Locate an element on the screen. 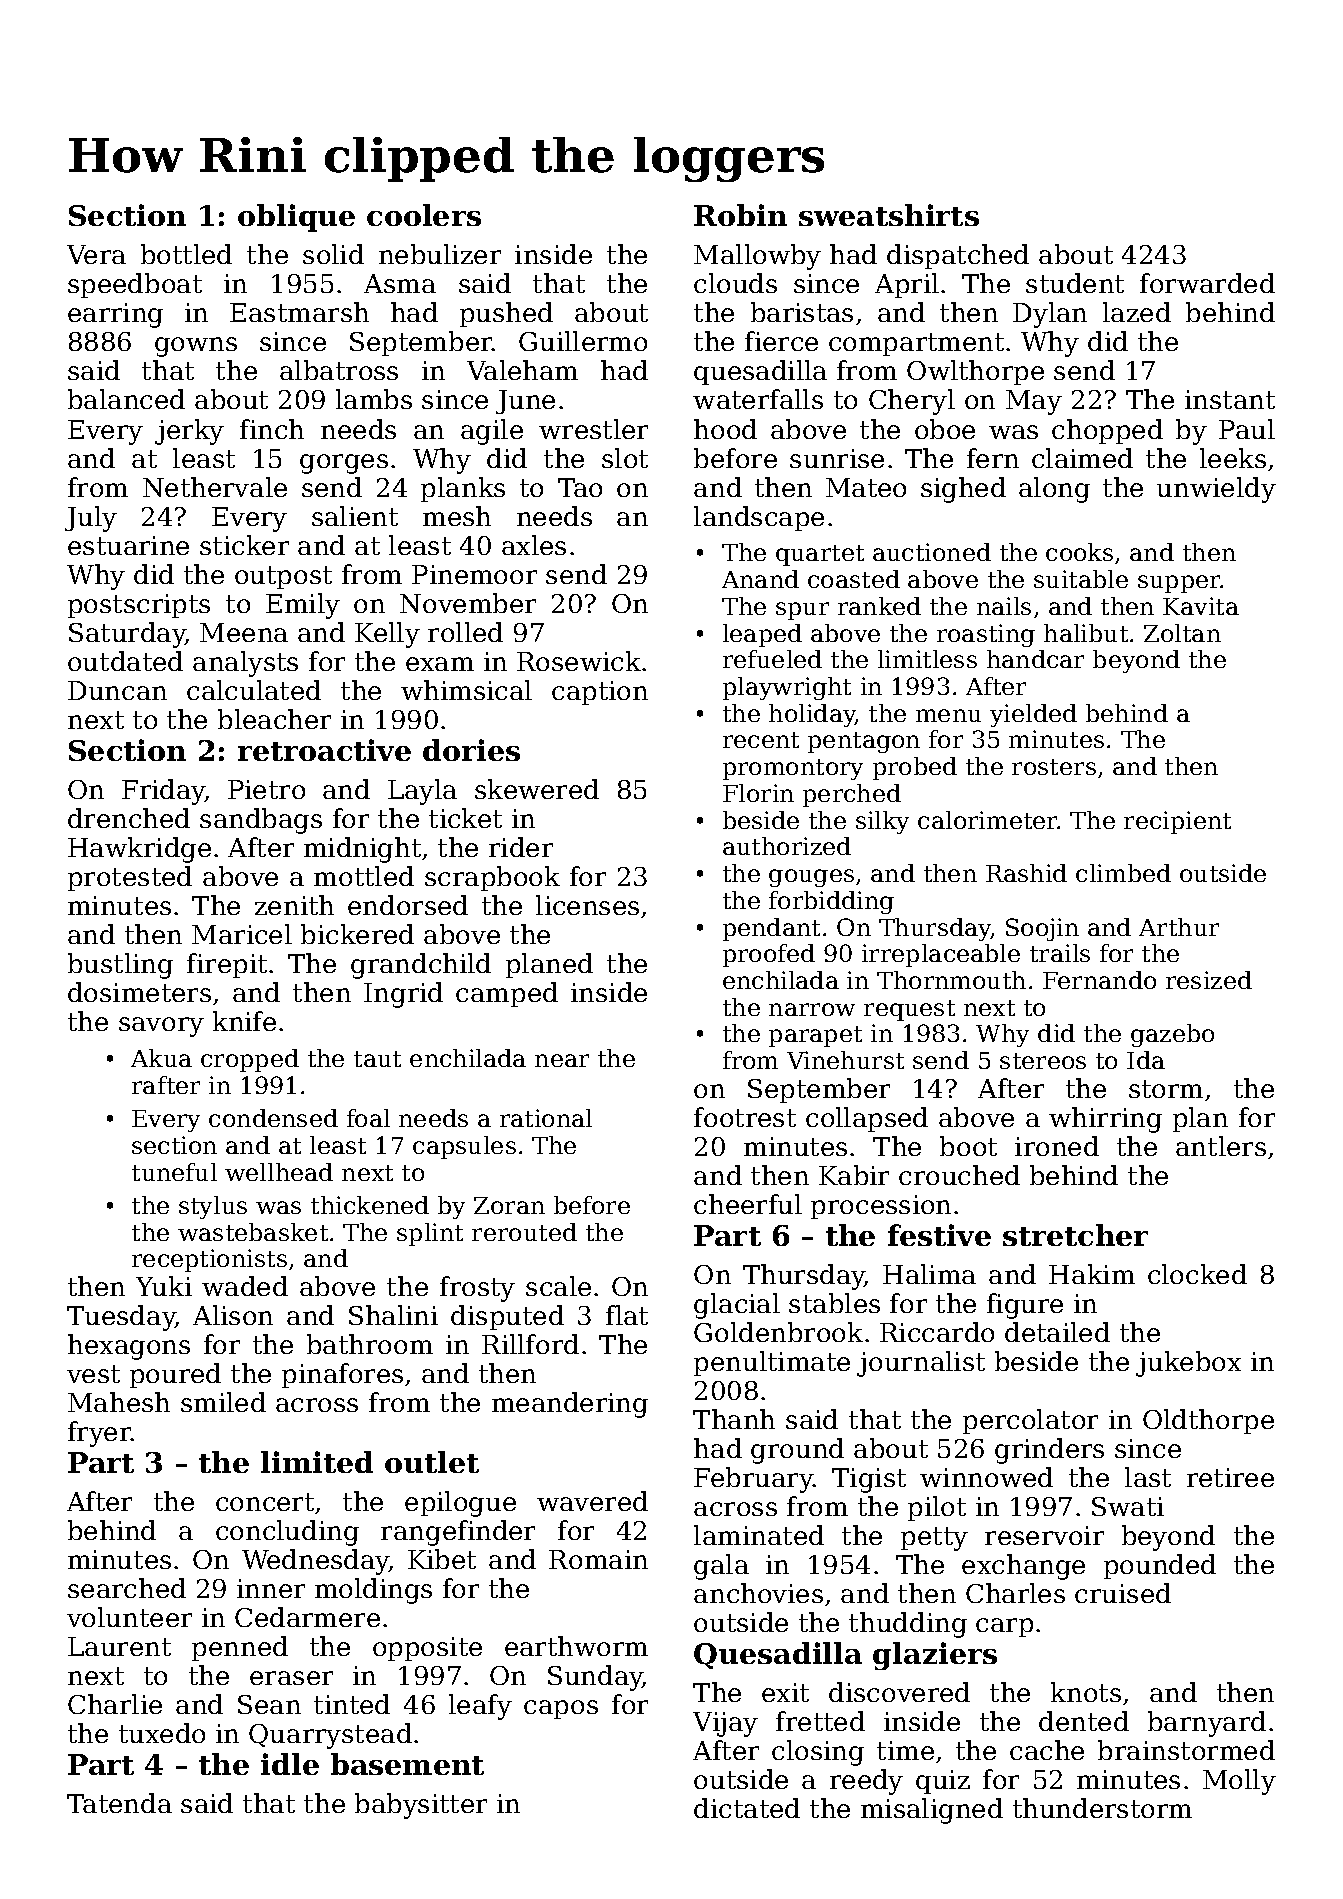 This screenshot has height=1899, width=1343. forwarded is located at coordinates (1207, 283).
